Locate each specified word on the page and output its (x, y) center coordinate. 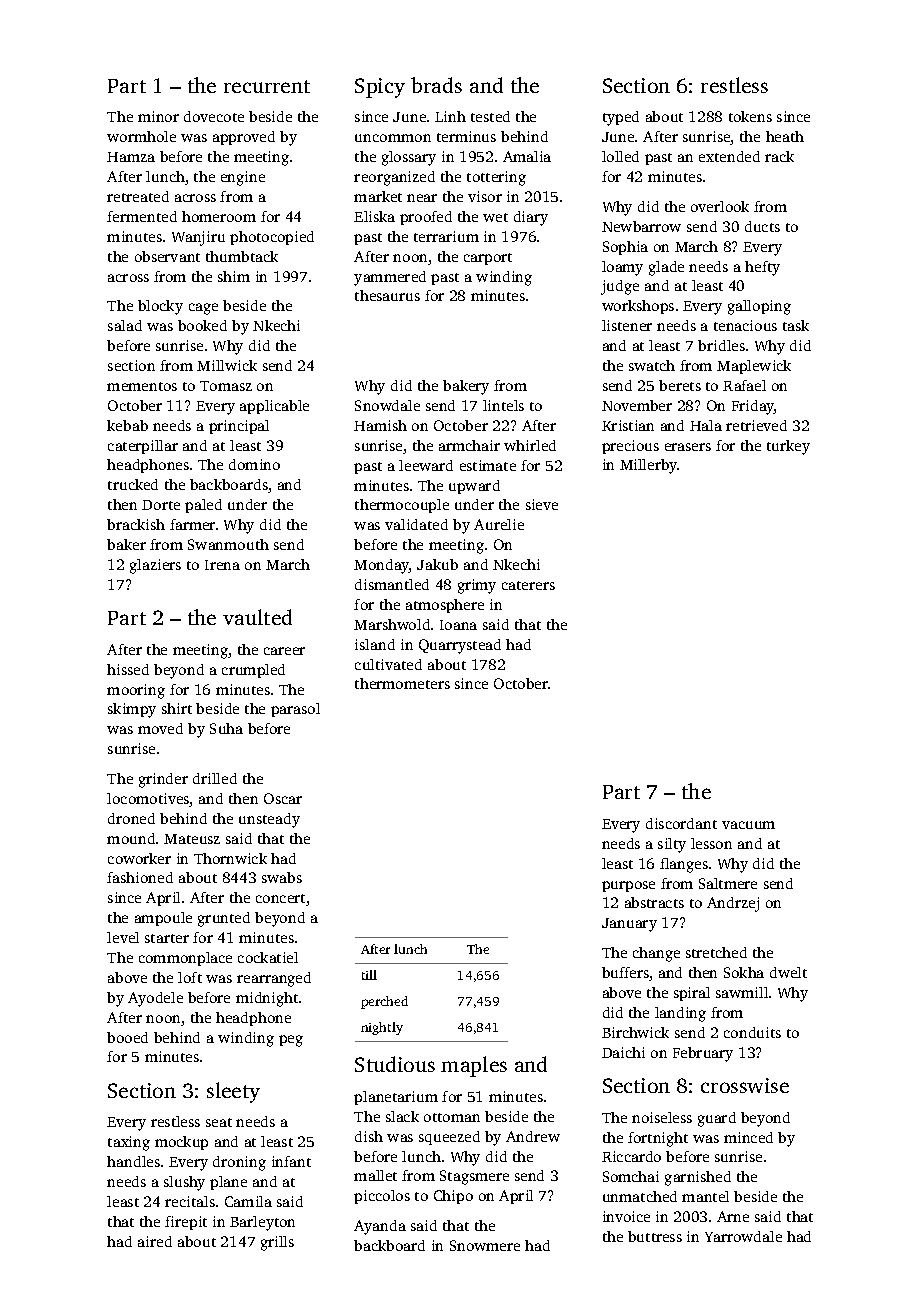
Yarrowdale (743, 1236)
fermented (142, 216)
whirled (530, 445)
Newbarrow (641, 226)
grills (277, 1243)
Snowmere (485, 1245)
